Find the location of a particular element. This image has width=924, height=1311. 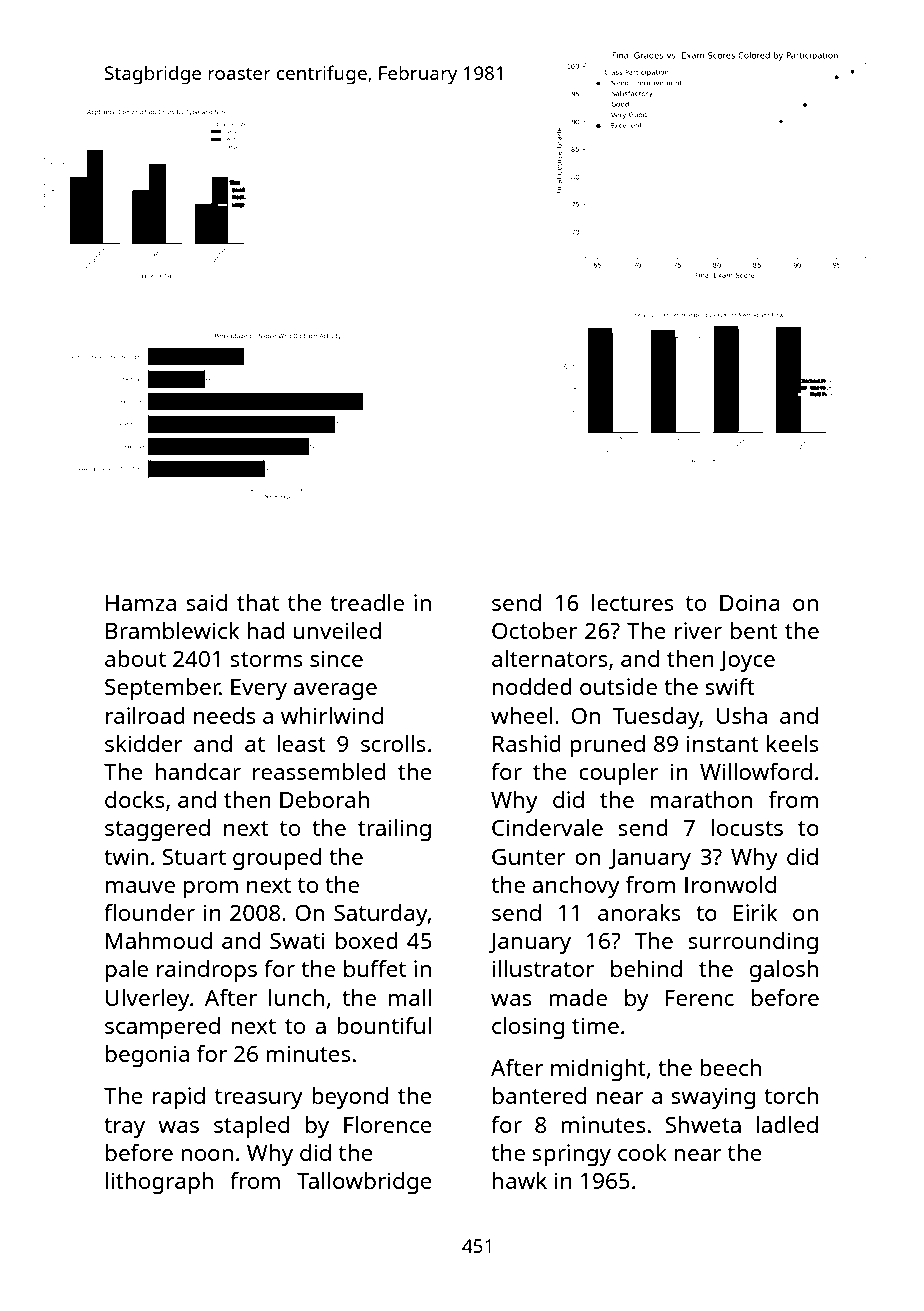

Doina is located at coordinates (750, 602).
